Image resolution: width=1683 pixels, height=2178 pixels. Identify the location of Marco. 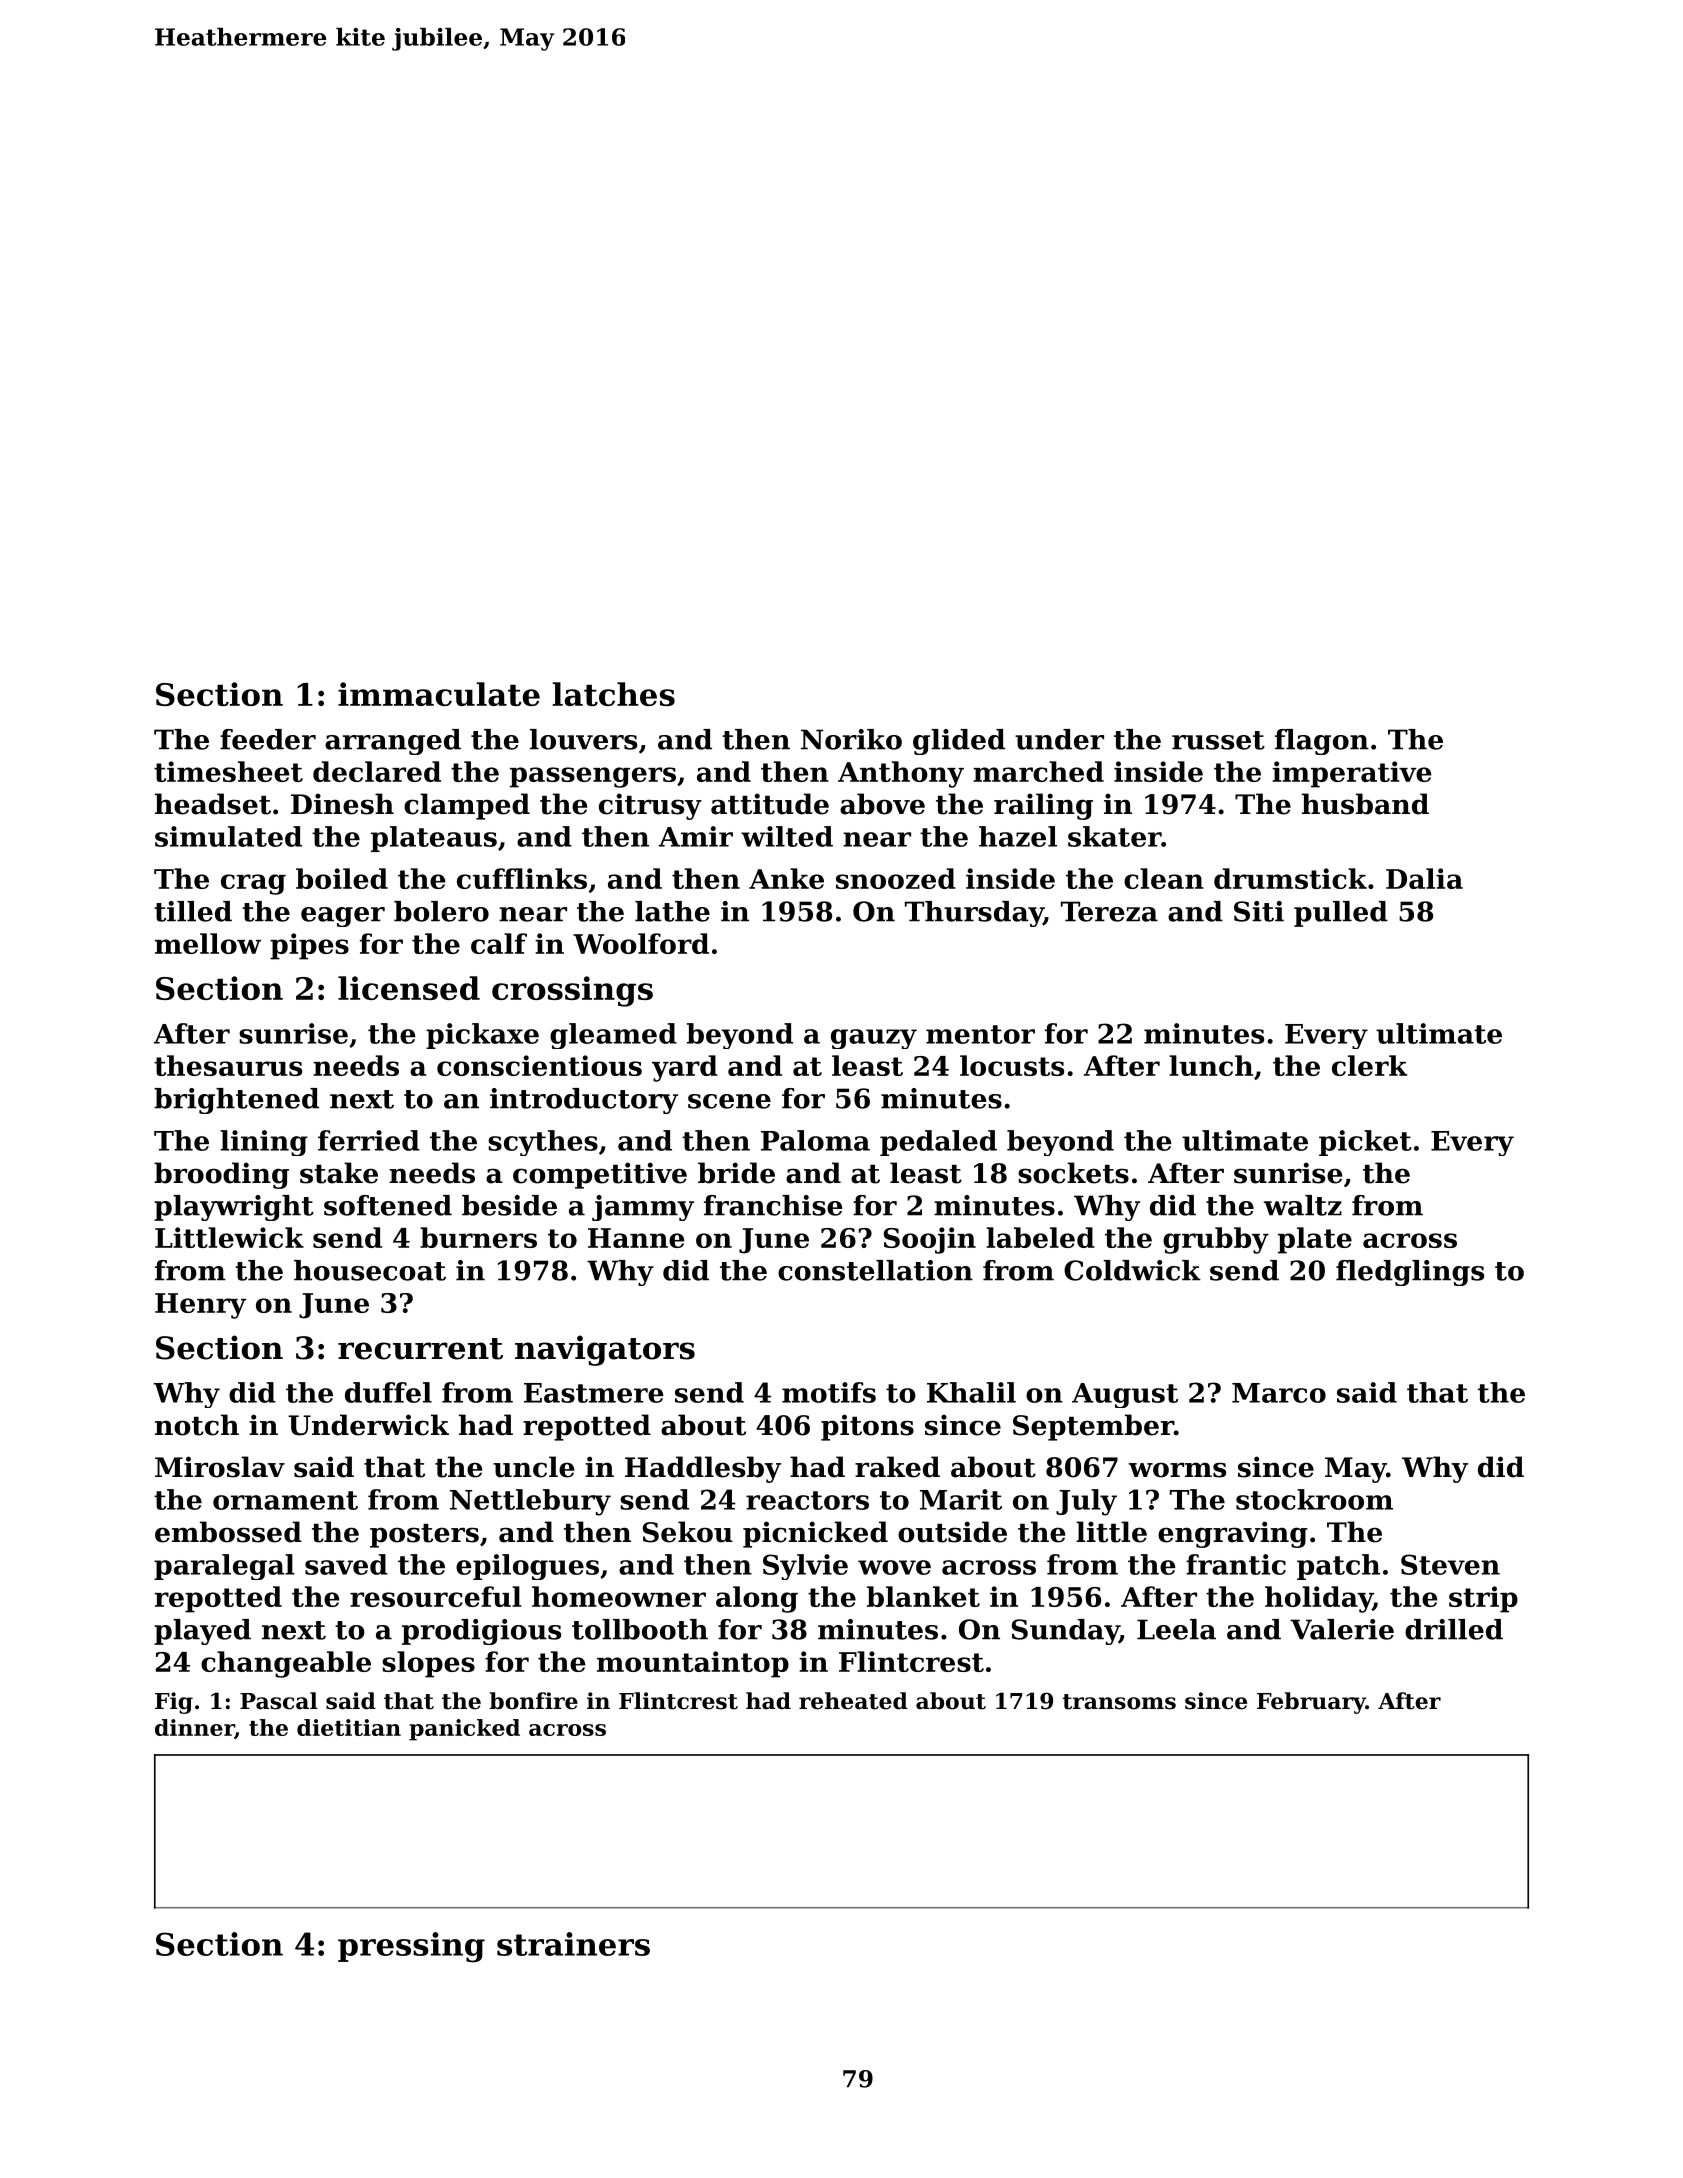
(1279, 1393).
